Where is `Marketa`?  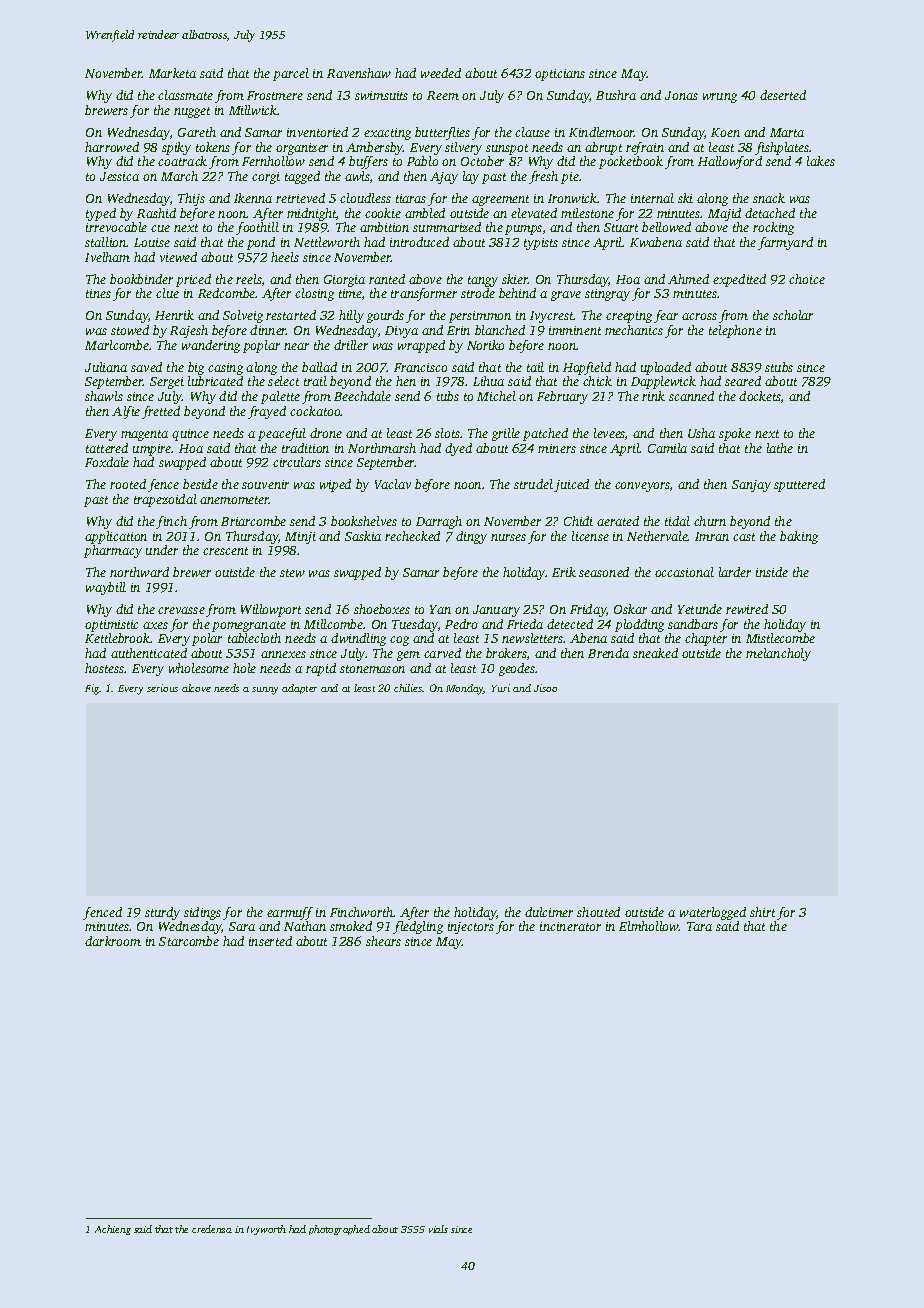
Marketa is located at coordinates (172, 73).
